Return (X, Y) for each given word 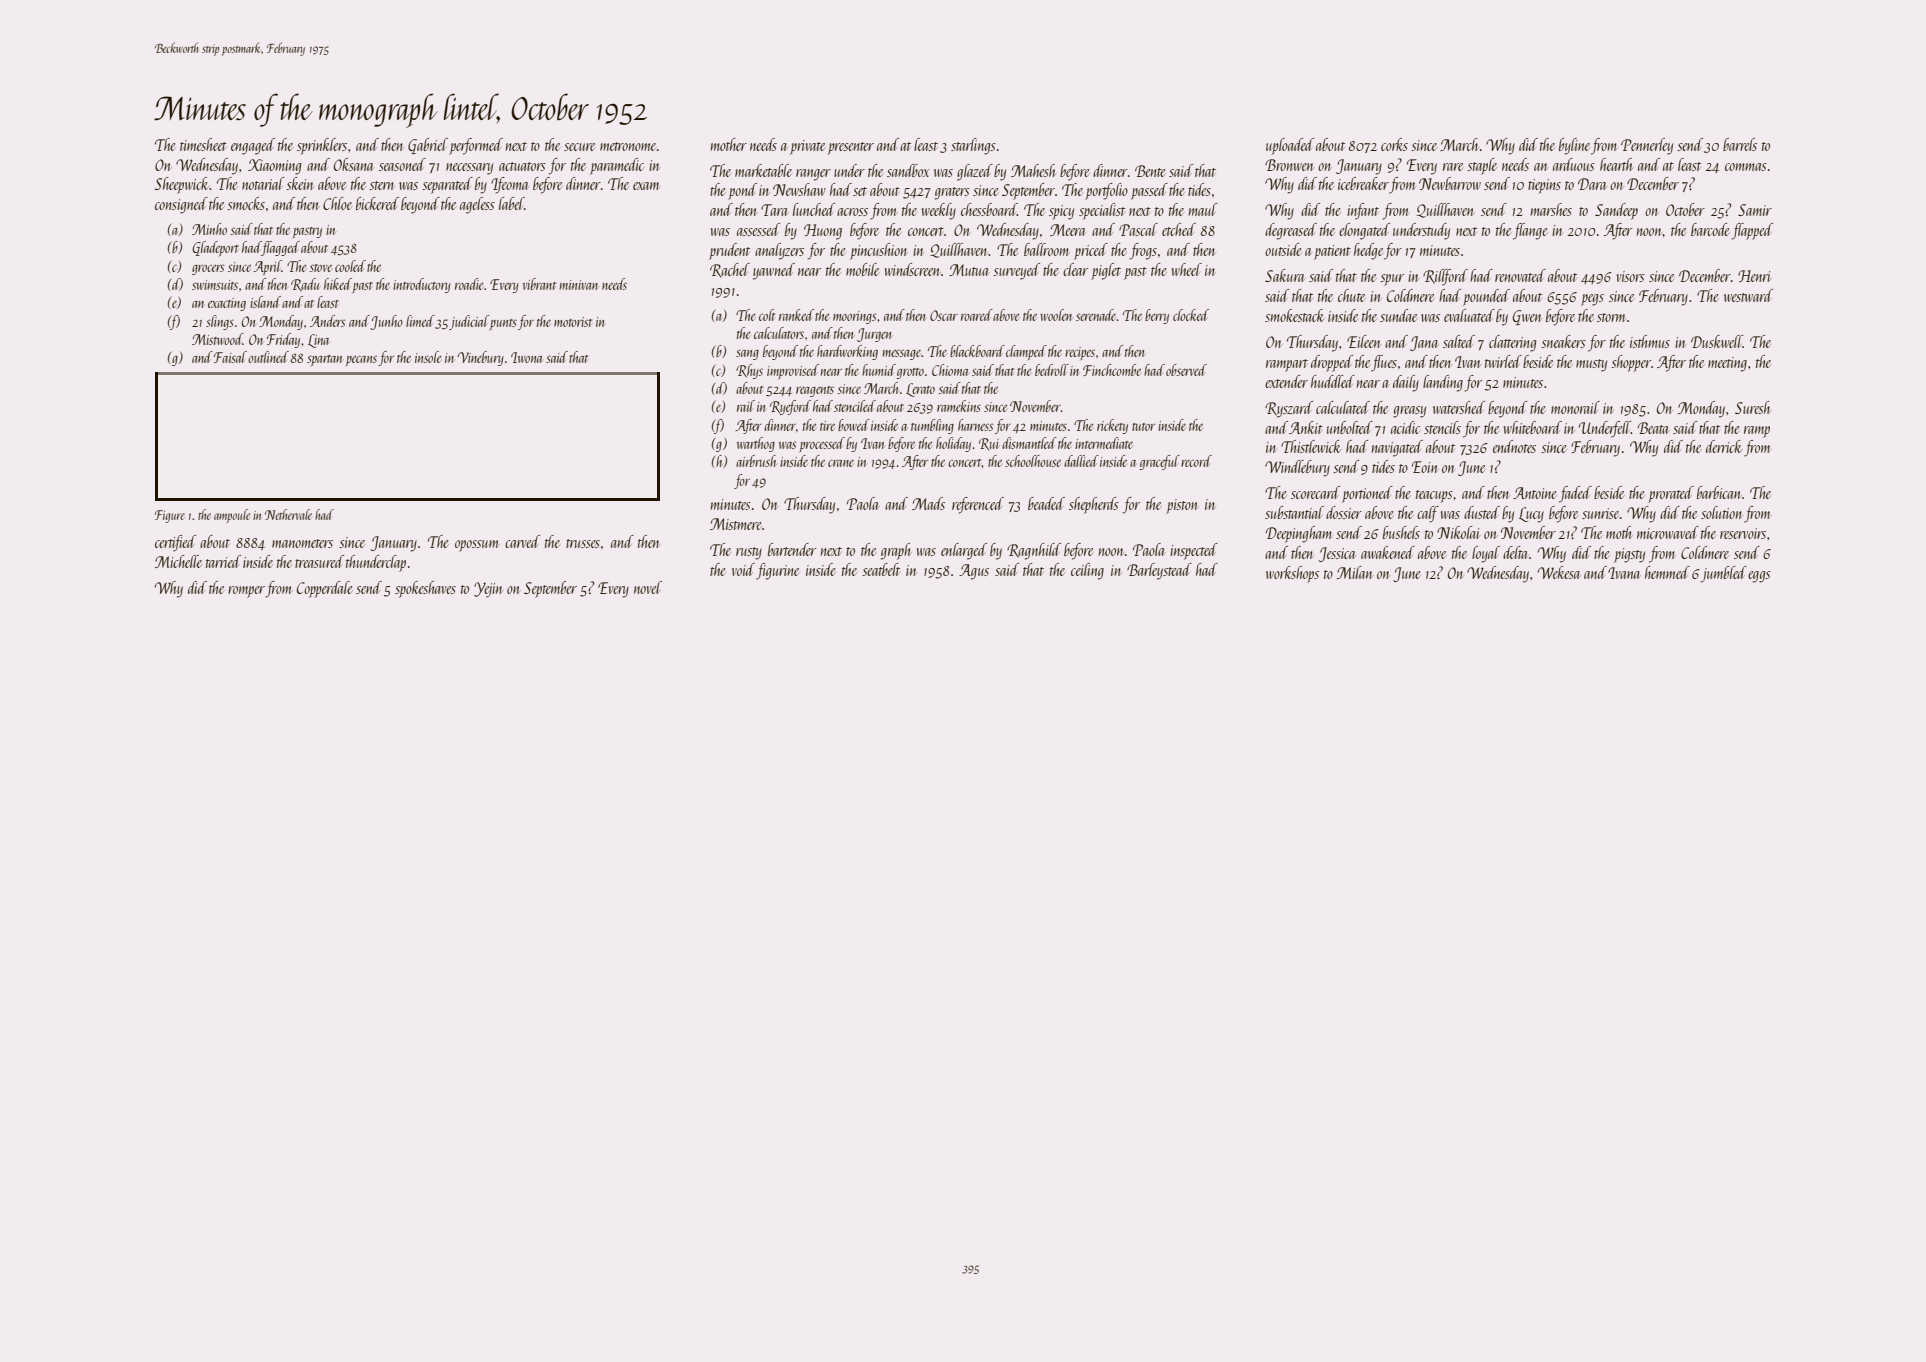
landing (1443, 383)
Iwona (526, 357)
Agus (974, 572)
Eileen (1364, 341)
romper (246, 592)
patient (1332, 252)
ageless (477, 205)
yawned (774, 271)
